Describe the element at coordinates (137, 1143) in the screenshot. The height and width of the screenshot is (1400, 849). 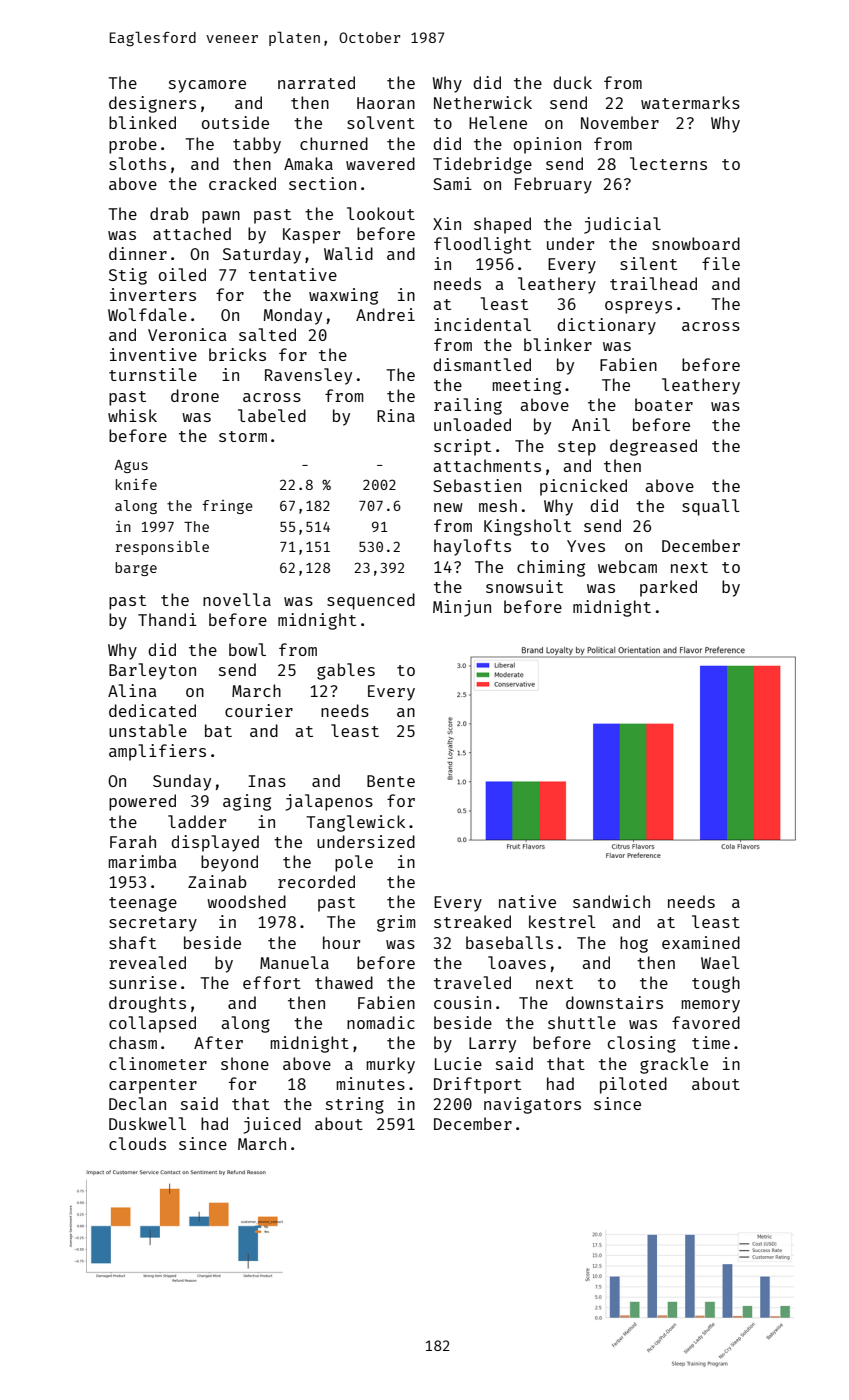
I see `clouds` at that location.
